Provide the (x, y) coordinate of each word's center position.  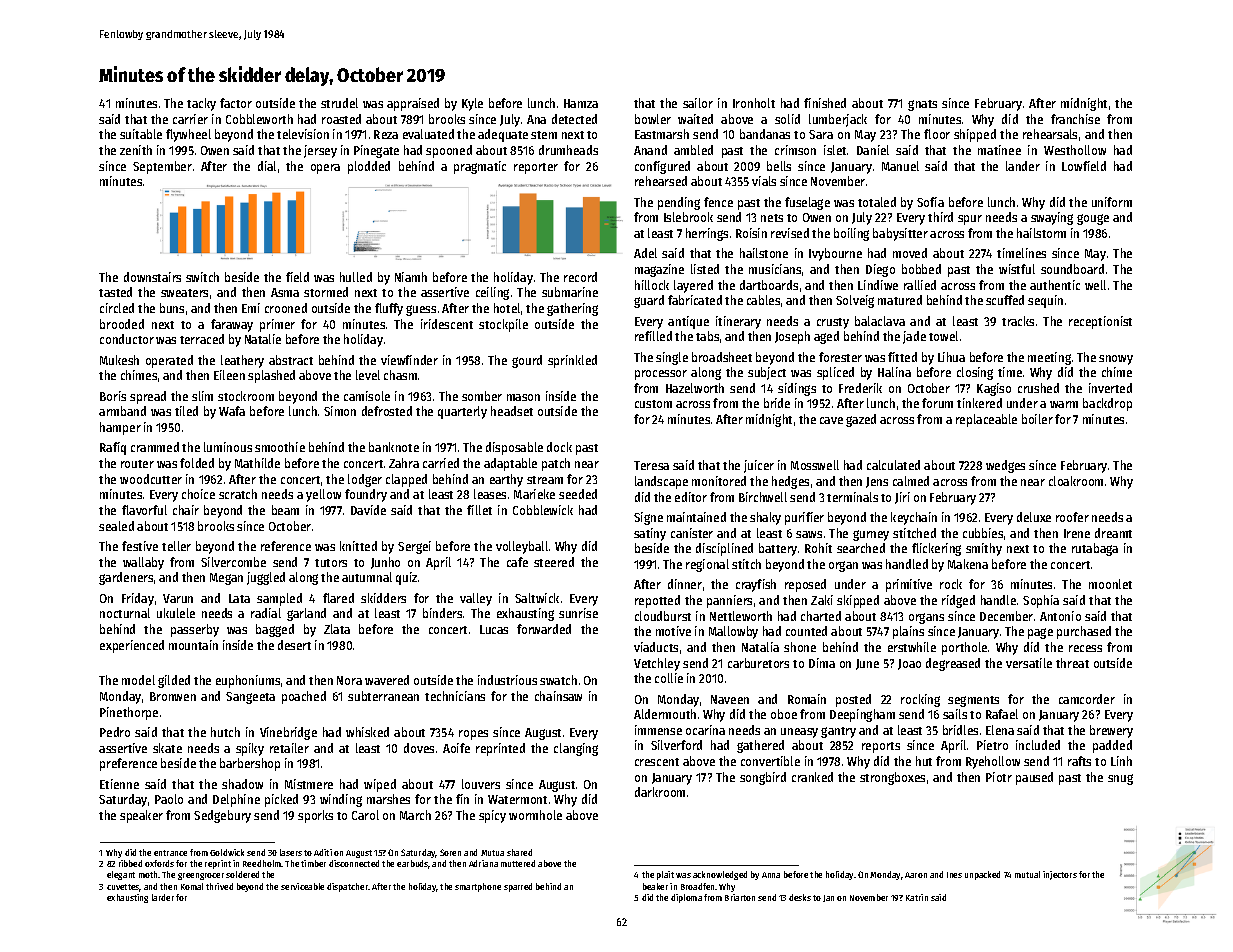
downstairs (152, 277)
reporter (536, 168)
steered (554, 562)
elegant (121, 875)
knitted (358, 546)
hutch (225, 732)
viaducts (656, 647)
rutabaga (1095, 549)
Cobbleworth (259, 119)
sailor (698, 103)
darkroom (660, 792)
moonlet (1110, 584)
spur (970, 220)
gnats (922, 105)
